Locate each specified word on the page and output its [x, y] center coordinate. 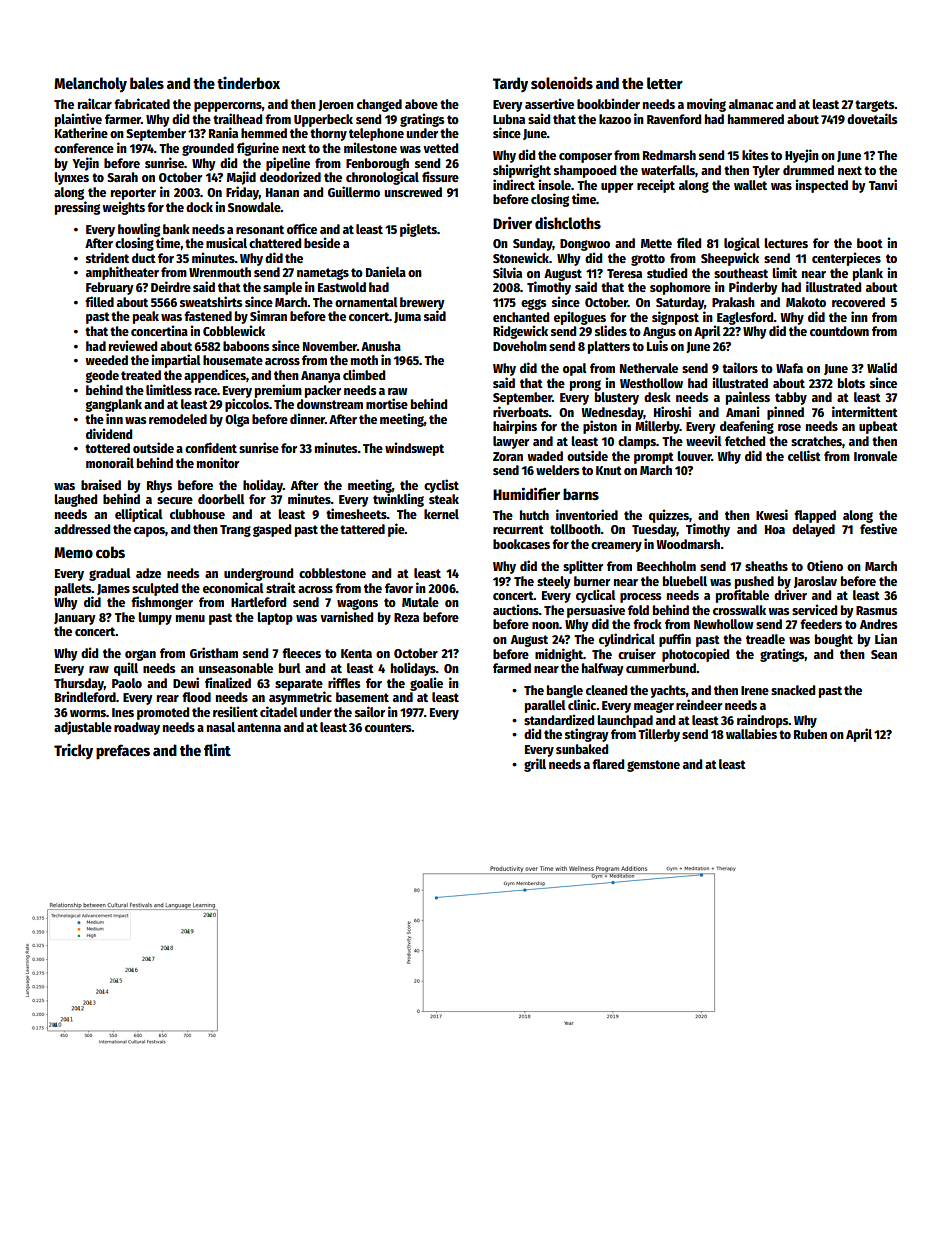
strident [107, 257]
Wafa [789, 368]
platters [609, 347]
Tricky [73, 751]
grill [535, 765]
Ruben [810, 734]
